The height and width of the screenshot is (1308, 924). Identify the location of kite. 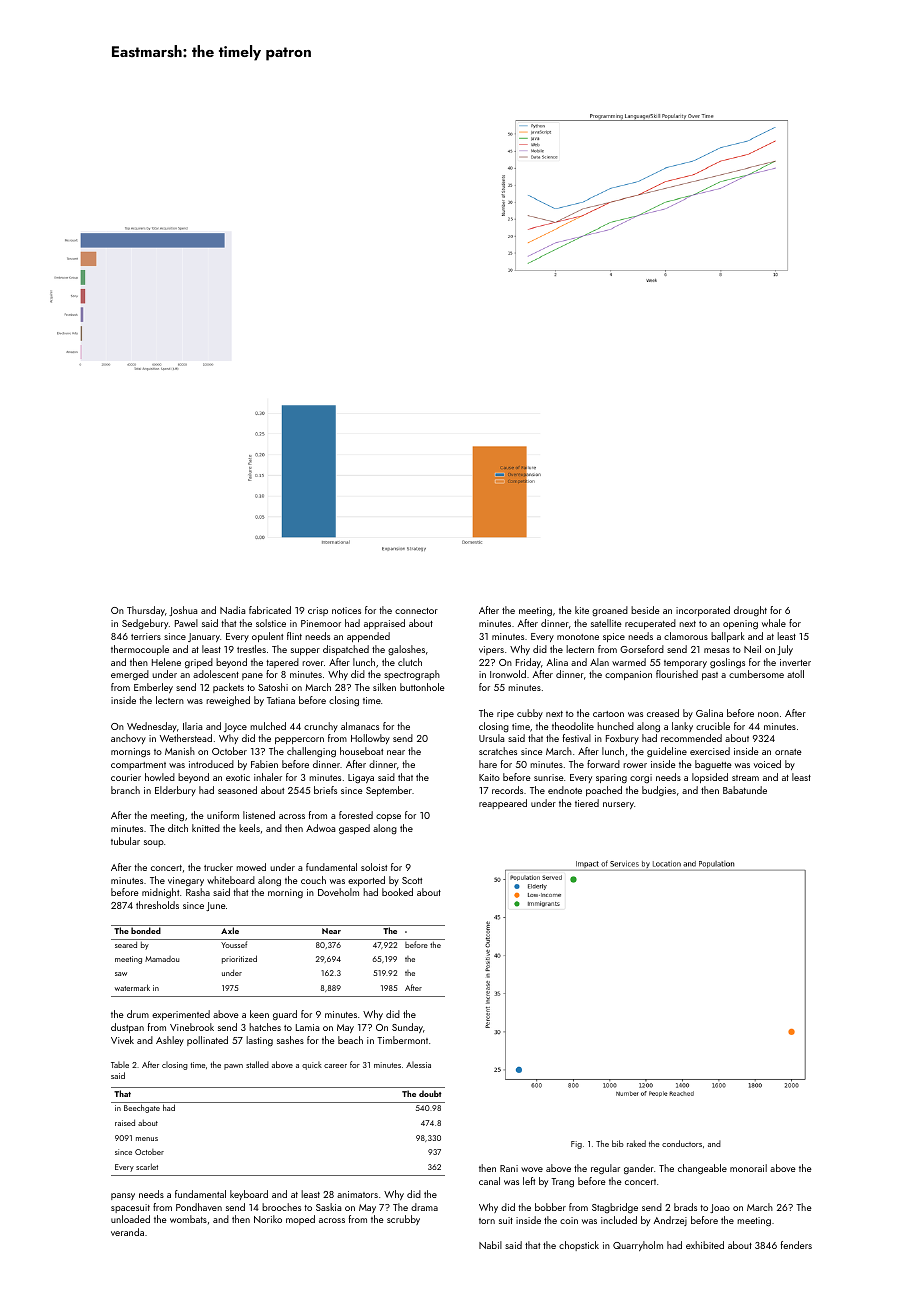
(582, 610).
